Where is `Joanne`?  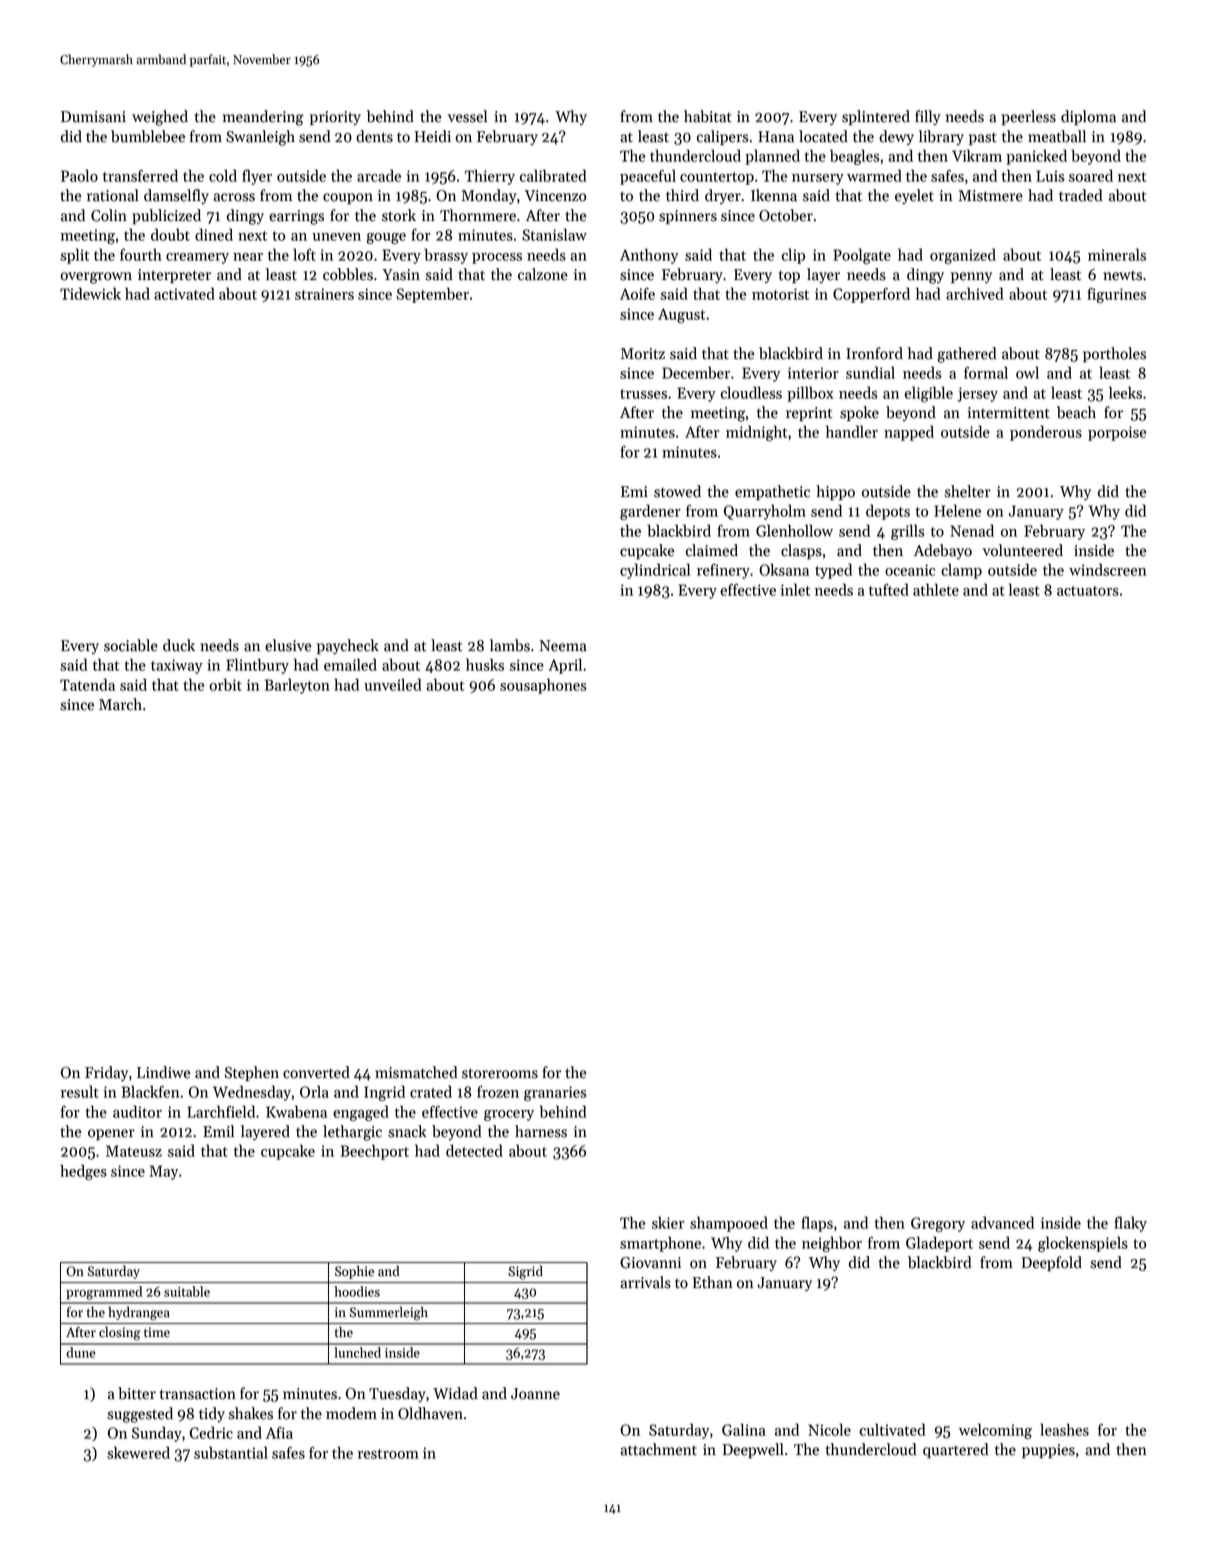 Joanne is located at coordinates (535, 1394).
